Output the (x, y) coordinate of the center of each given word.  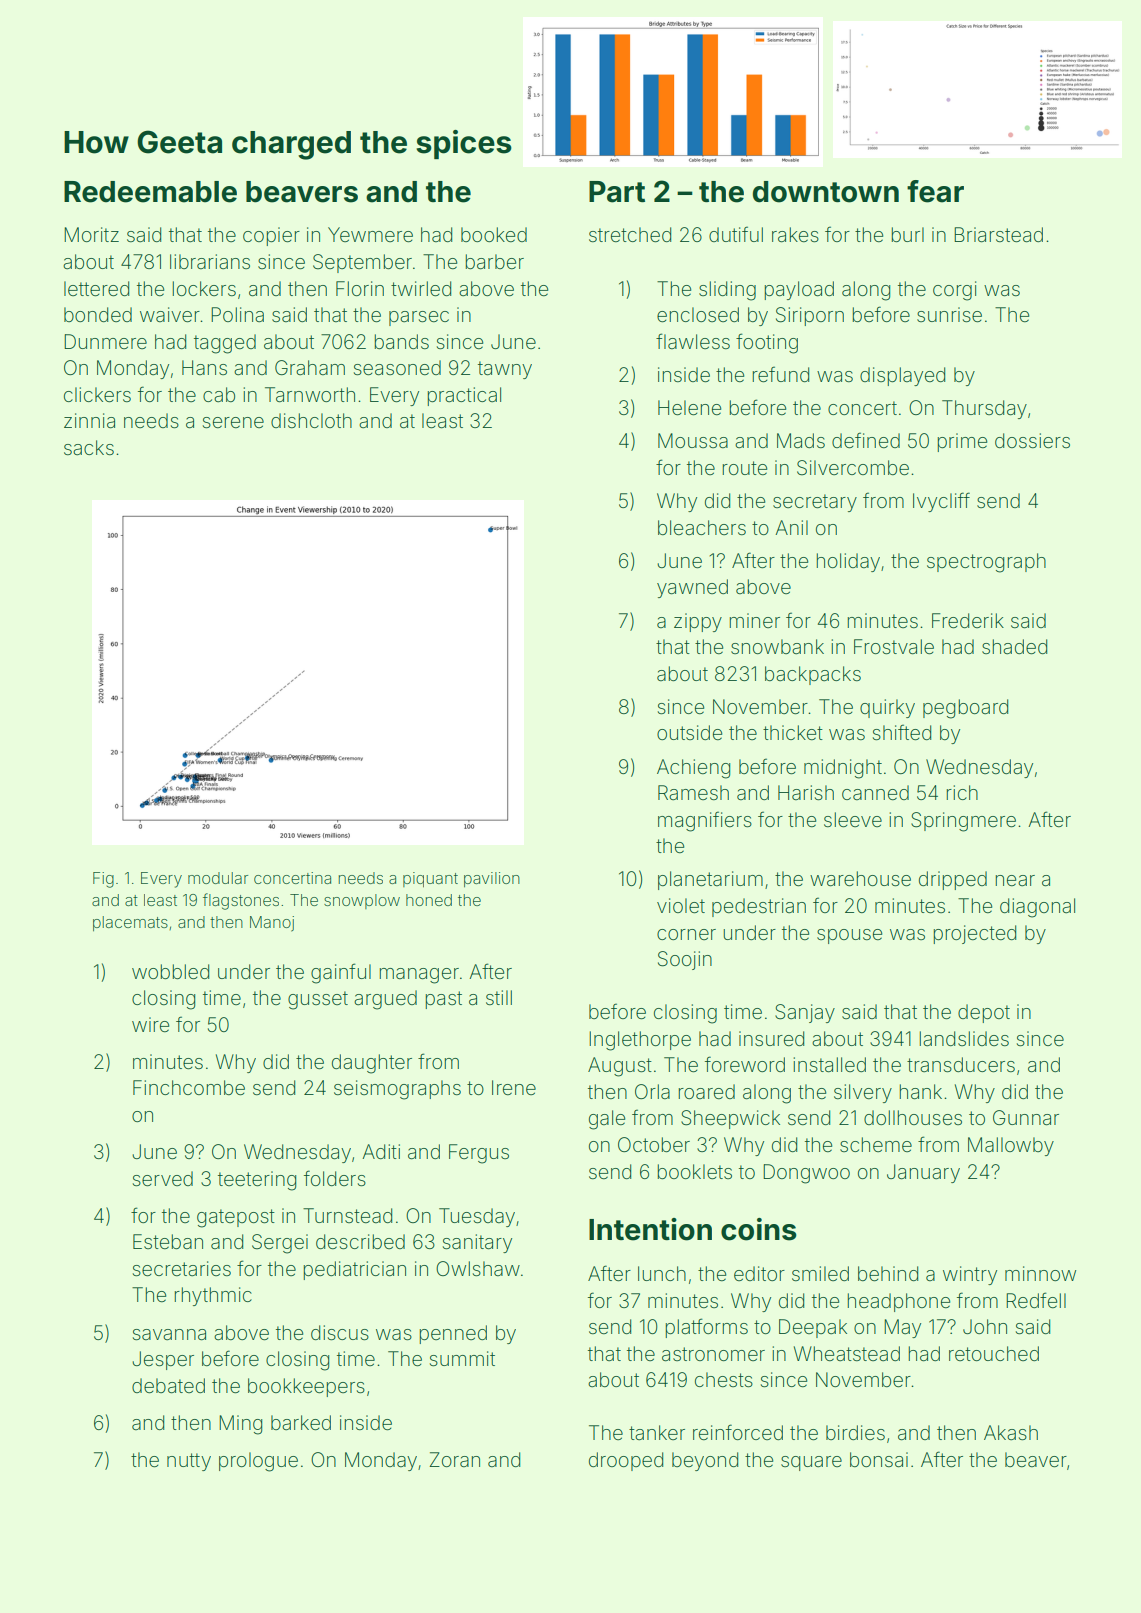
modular (218, 878)
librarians (210, 261)
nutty (189, 1462)
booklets (695, 1171)
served (163, 1178)
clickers (97, 394)
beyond (705, 1461)
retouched (994, 1353)
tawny (505, 370)
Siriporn (810, 316)
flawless (693, 341)
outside (689, 732)
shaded (1015, 646)
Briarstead (998, 234)
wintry (970, 1275)
